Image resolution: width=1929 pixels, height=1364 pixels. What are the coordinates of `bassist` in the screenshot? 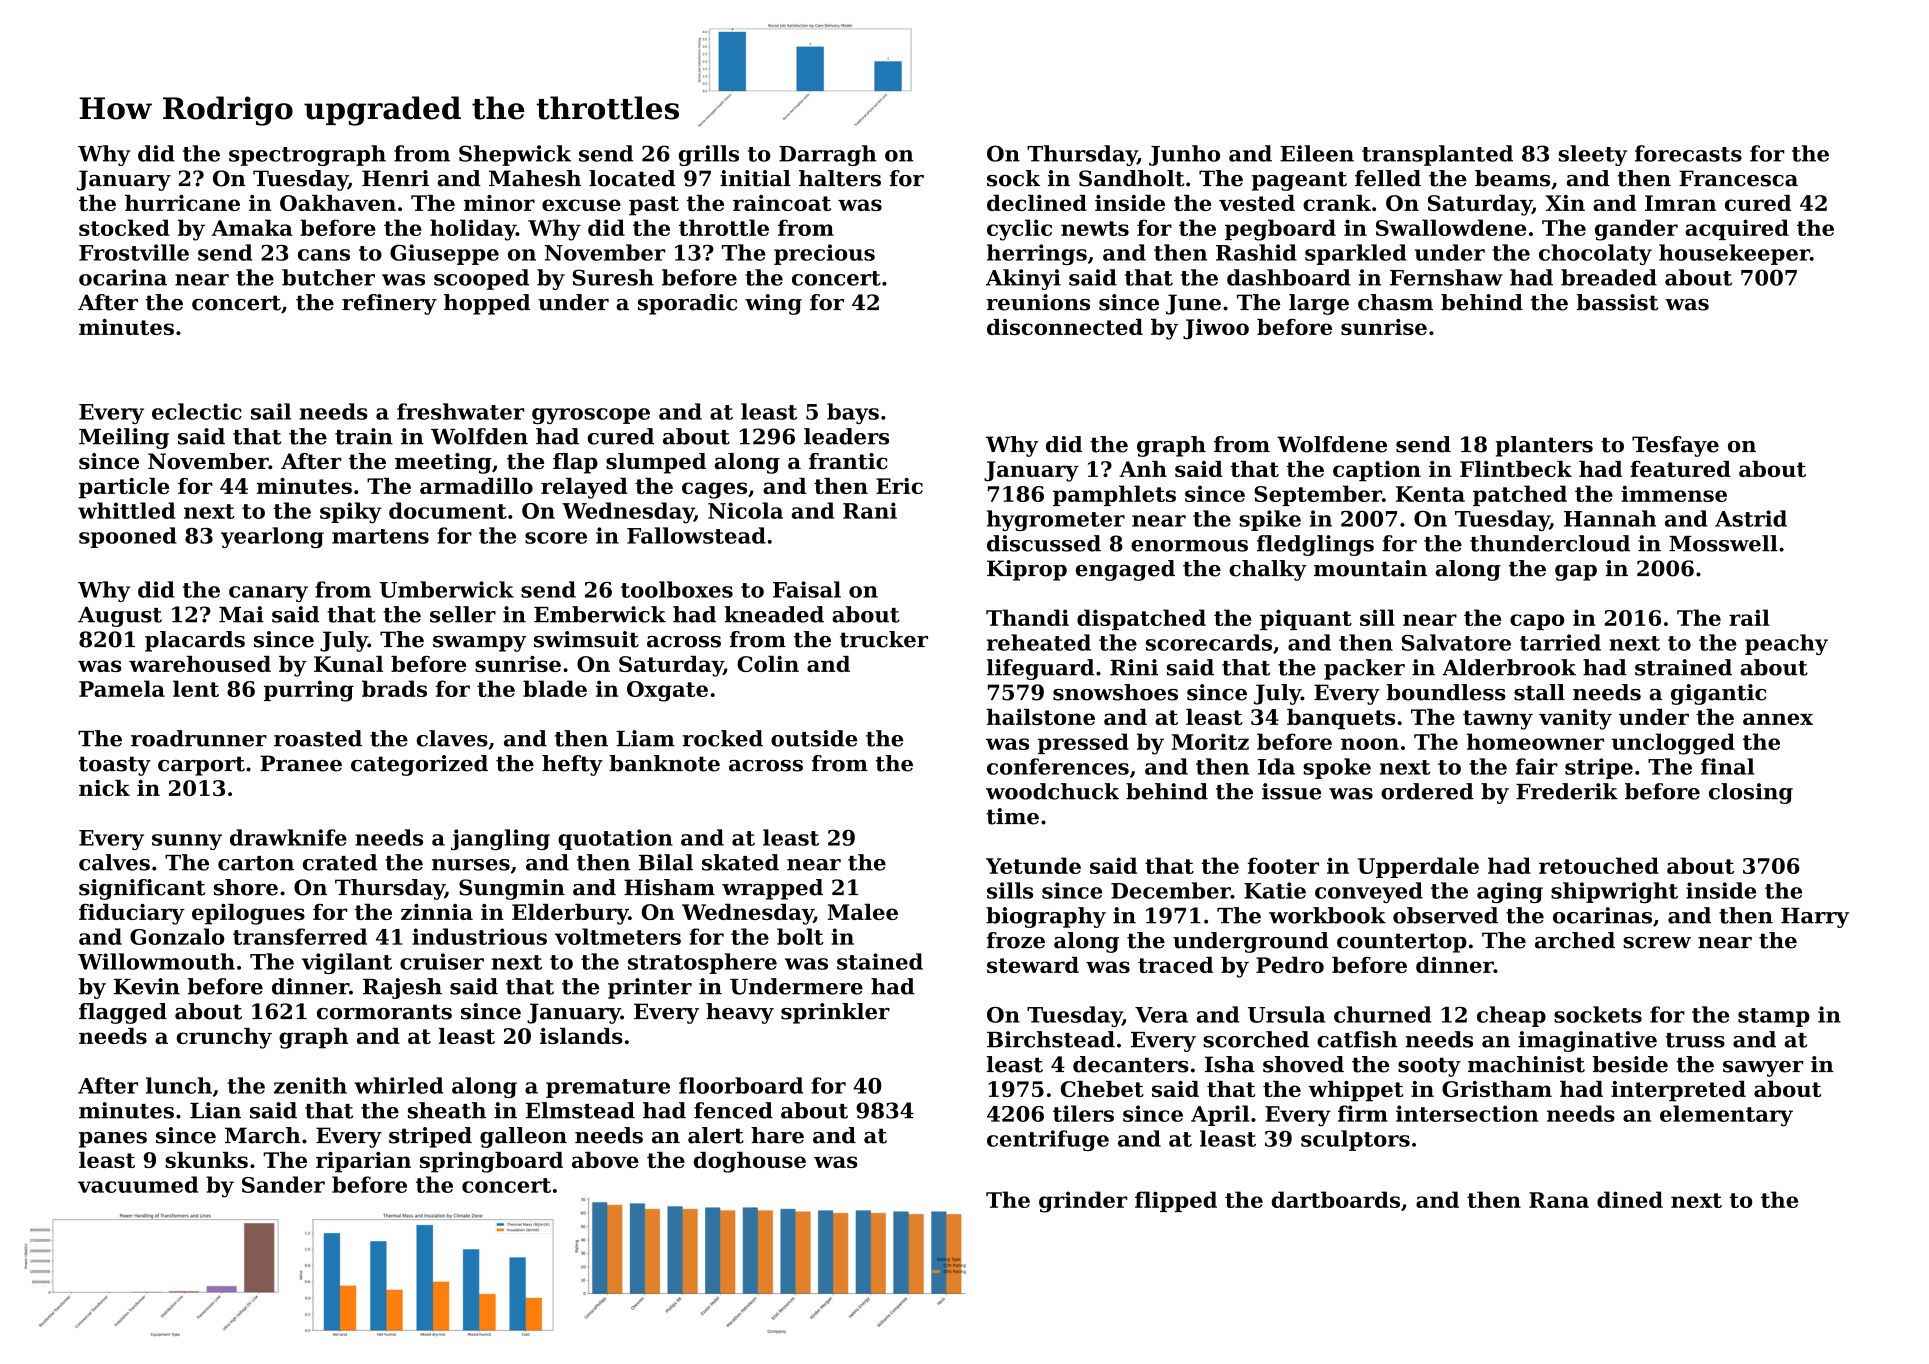 It's located at (1617, 302).
